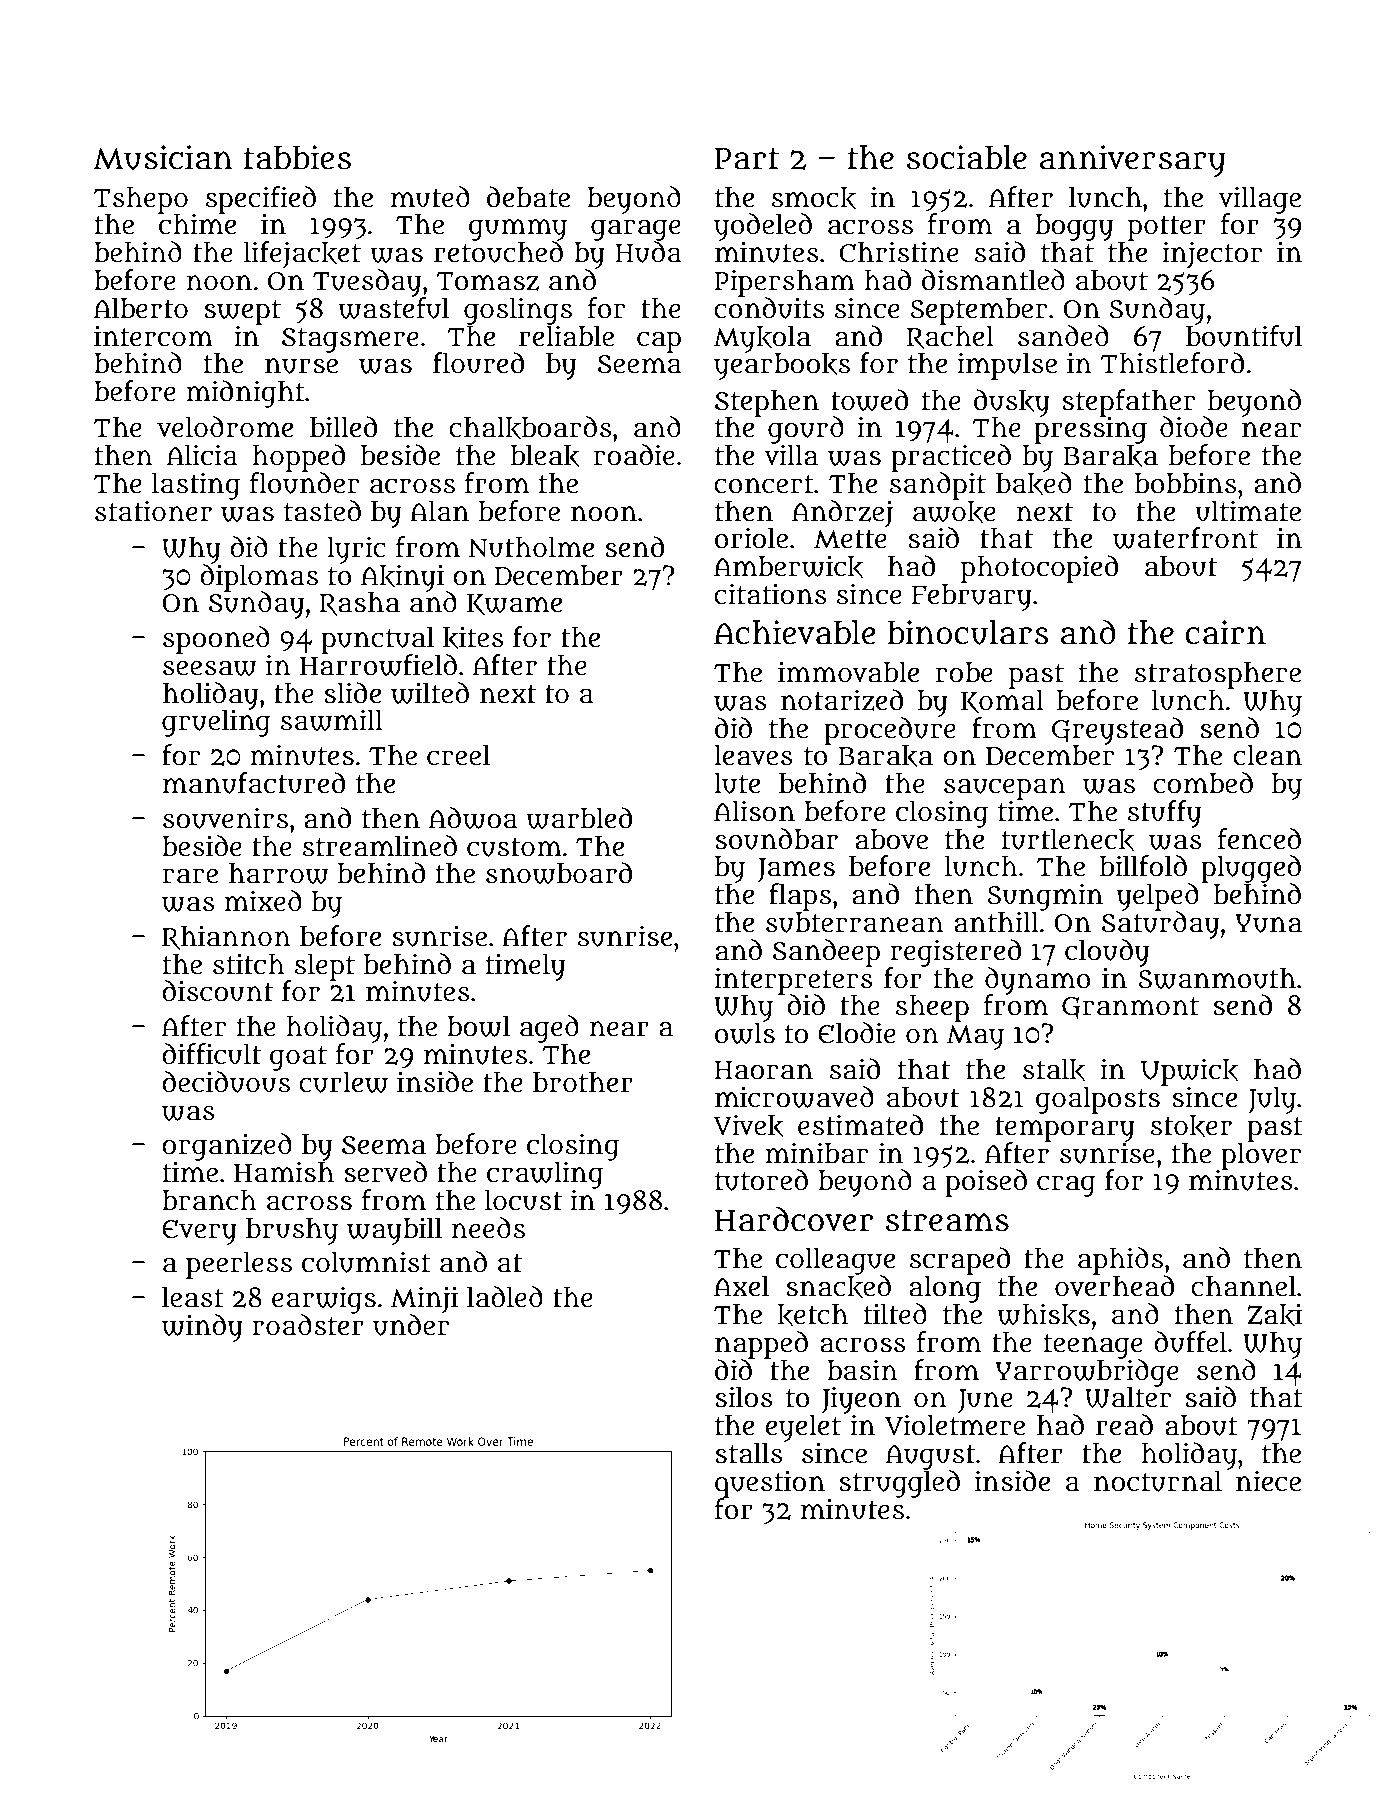 This screenshot has height=1807, width=1396. What do you see at coordinates (860, 1125) in the screenshot?
I see `estimated` at bounding box center [860, 1125].
